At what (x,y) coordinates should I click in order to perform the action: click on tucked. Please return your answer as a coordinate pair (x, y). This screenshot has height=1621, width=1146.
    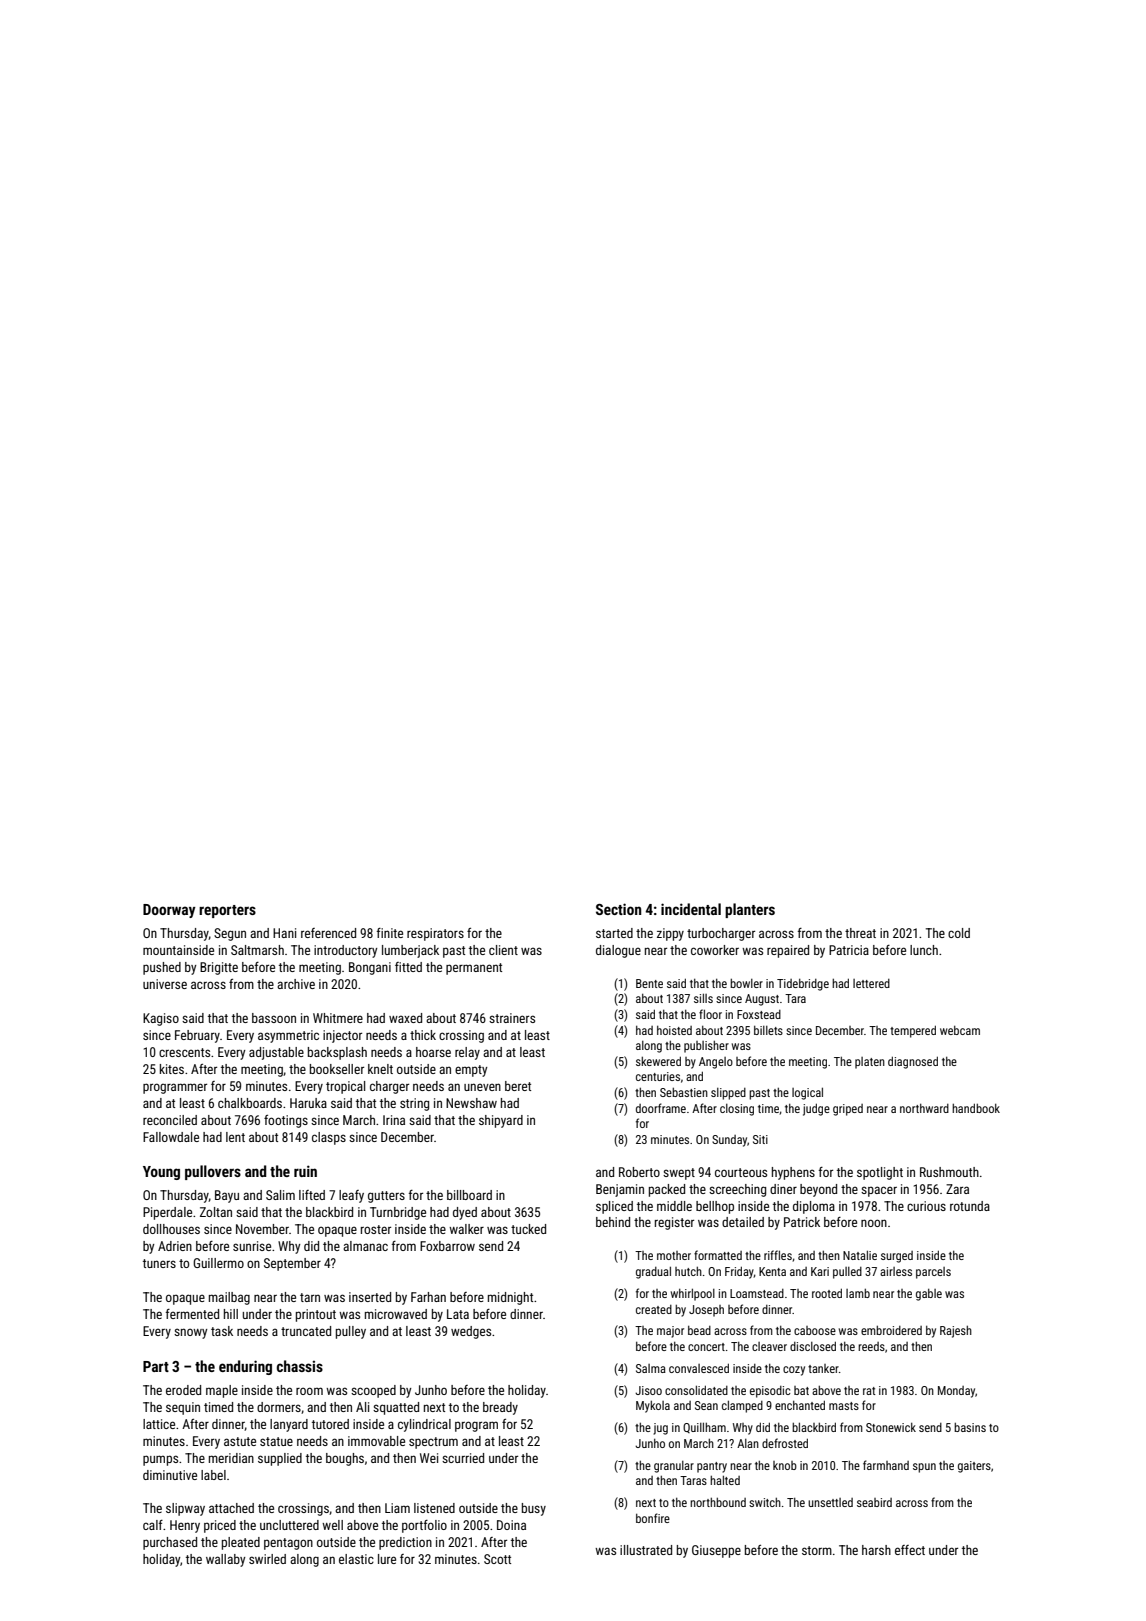
    Looking at the image, I should click on (528, 1229).
